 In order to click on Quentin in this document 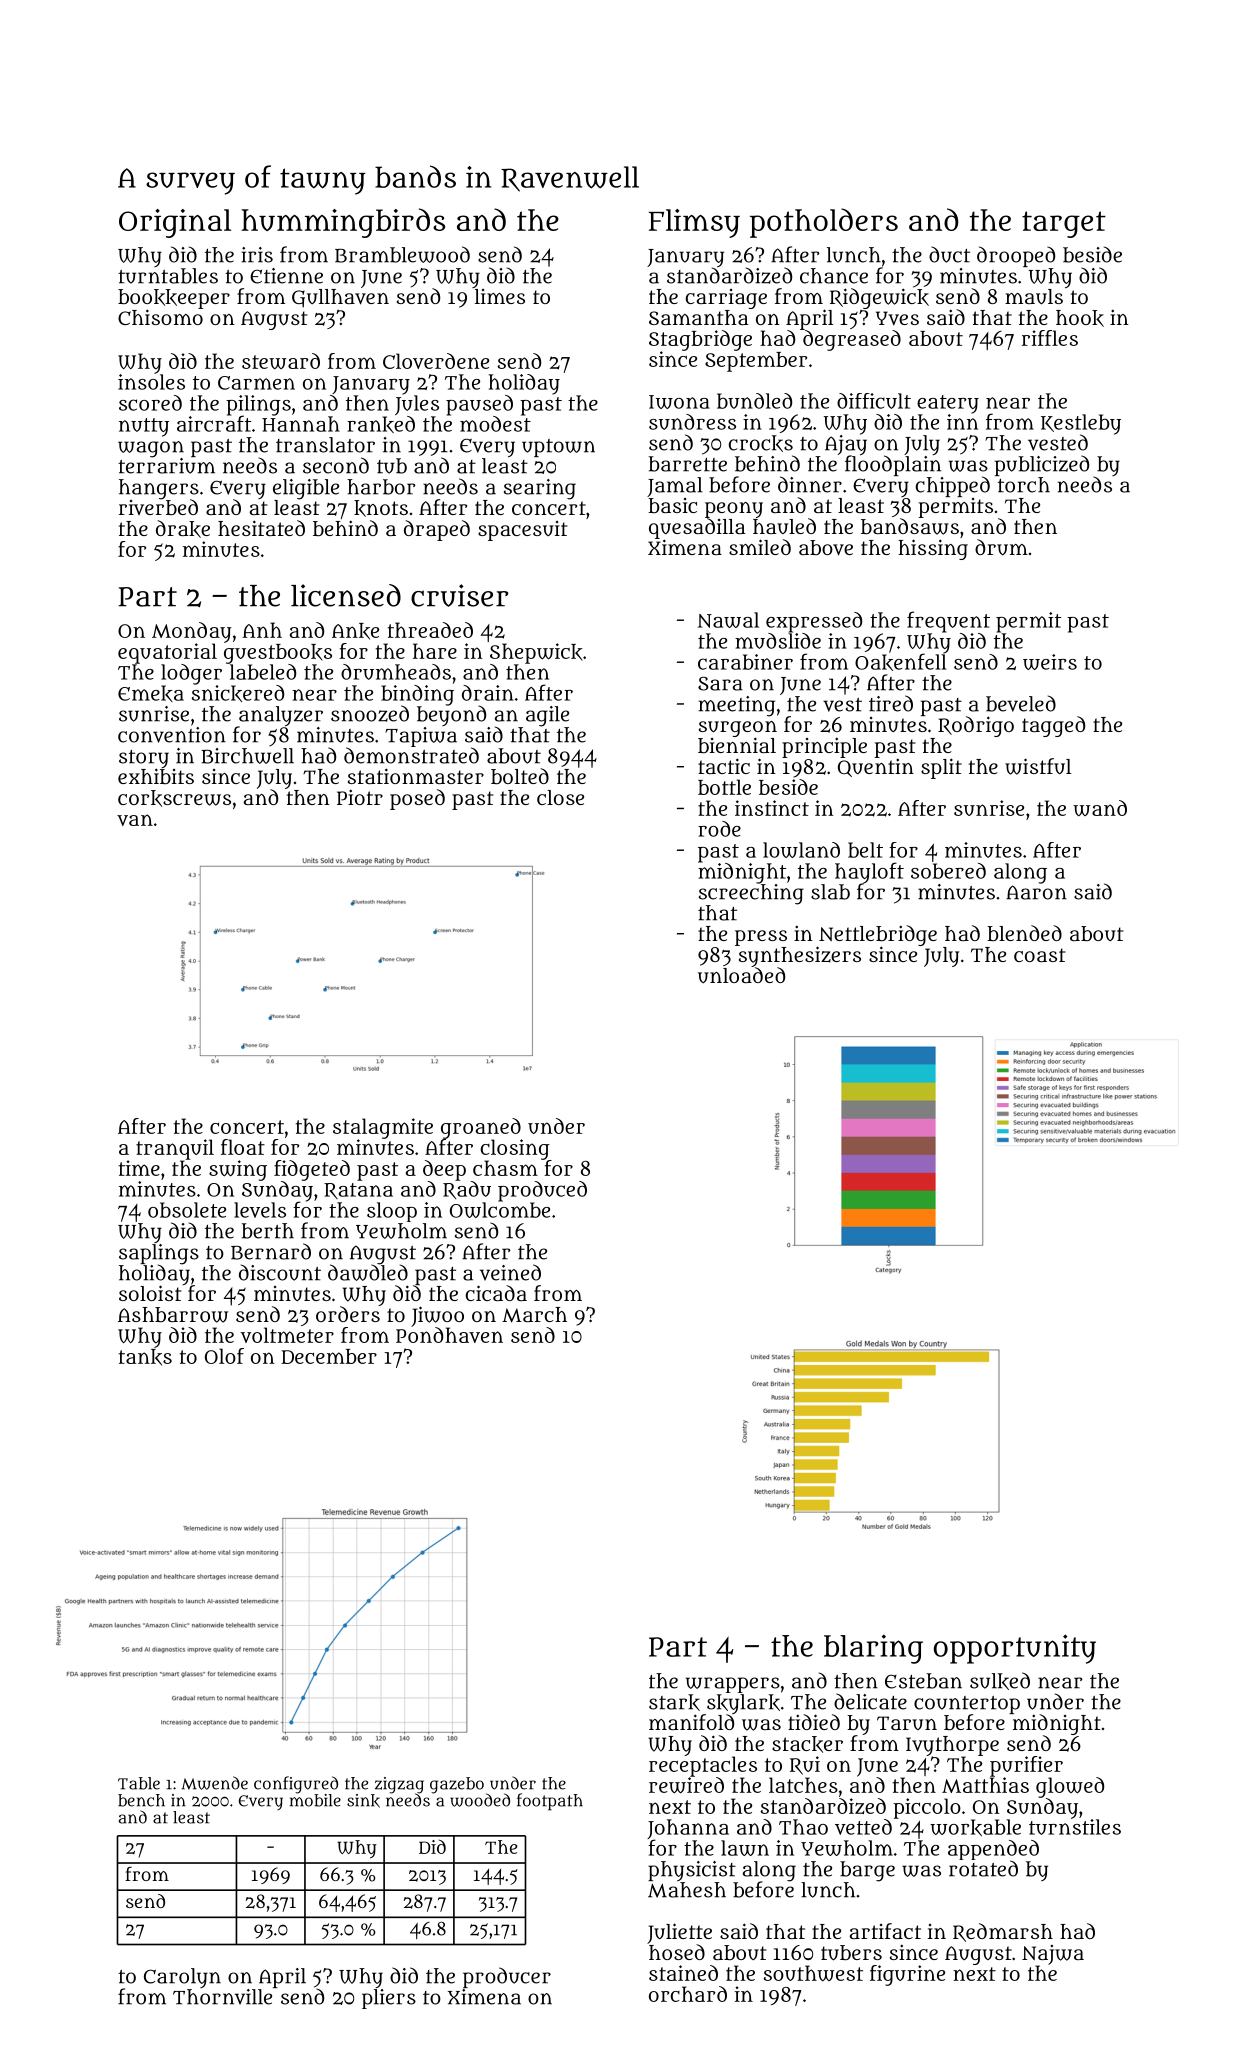, I will do `click(876, 767)`.
